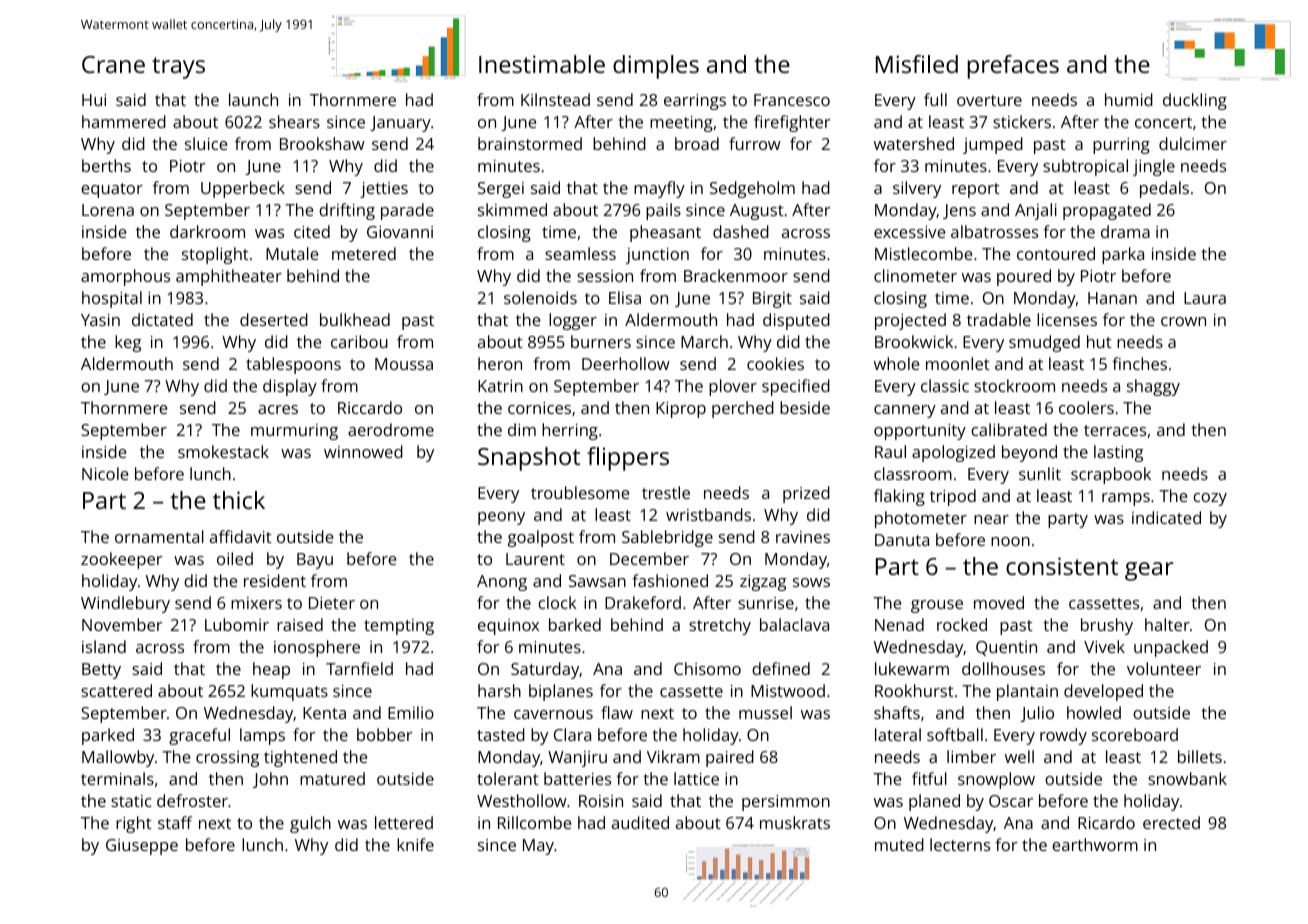  I want to click on Chisomo, so click(707, 668).
